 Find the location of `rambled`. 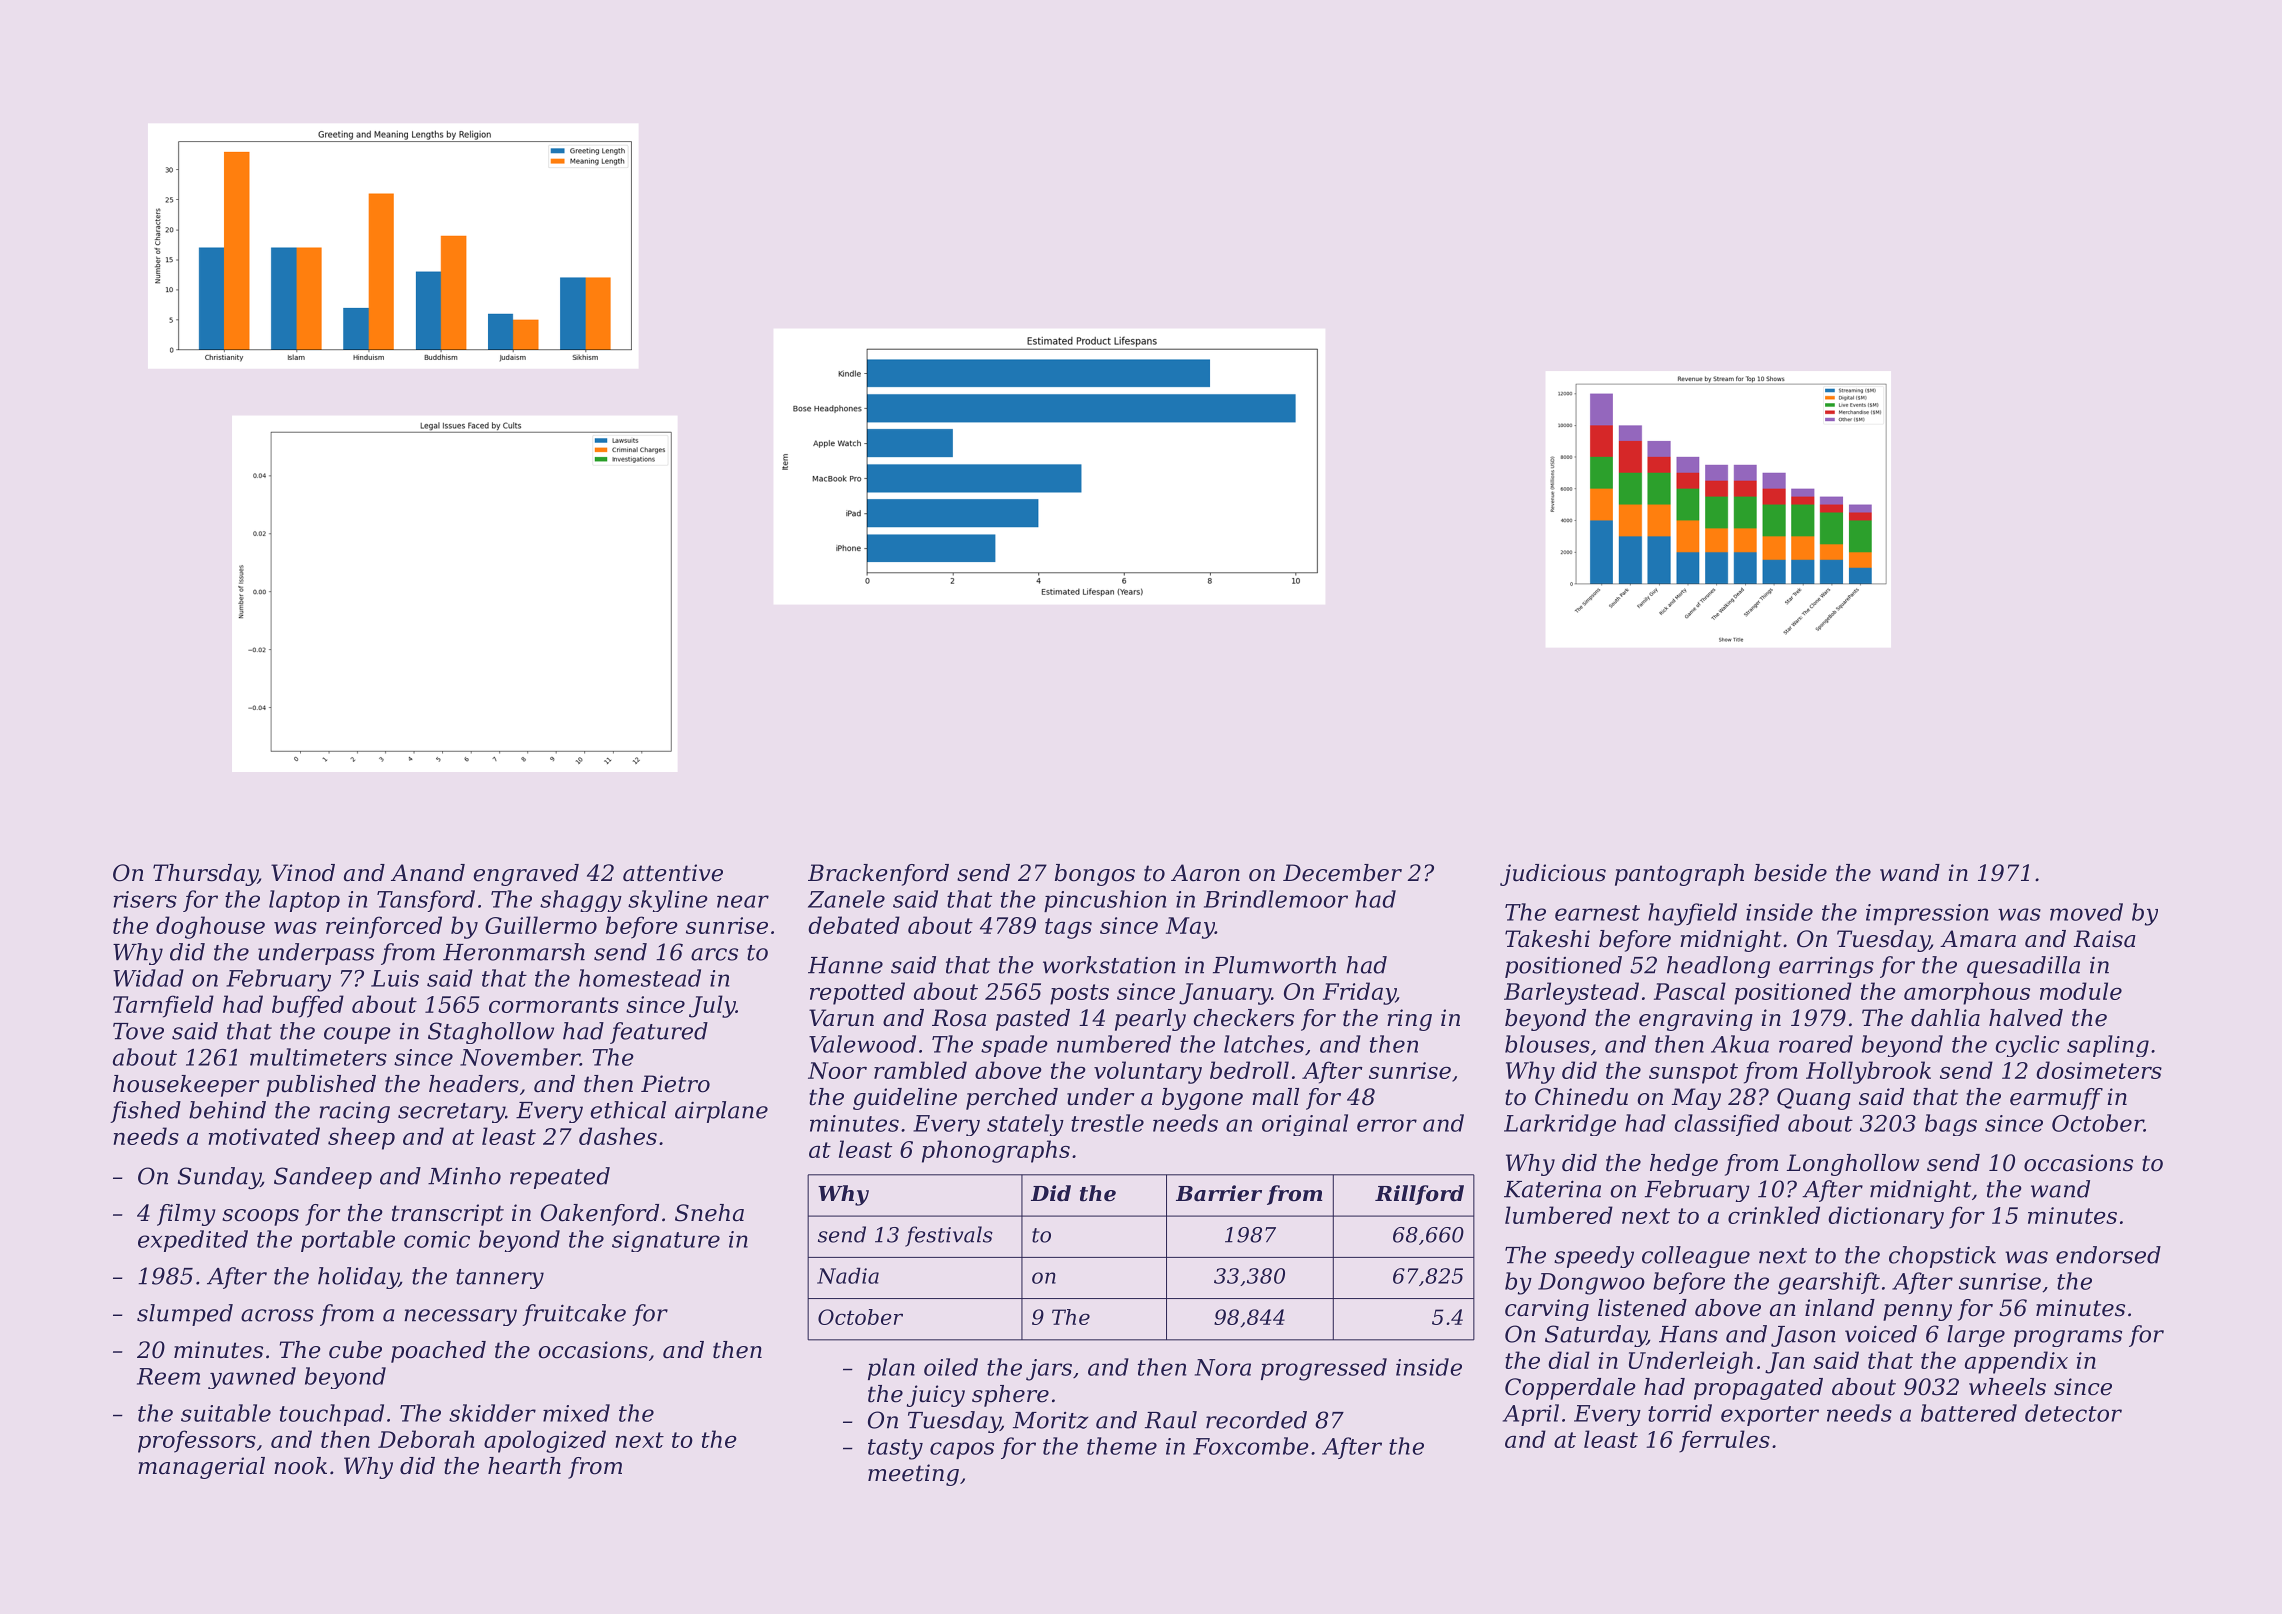

rambled is located at coordinates (920, 1070).
